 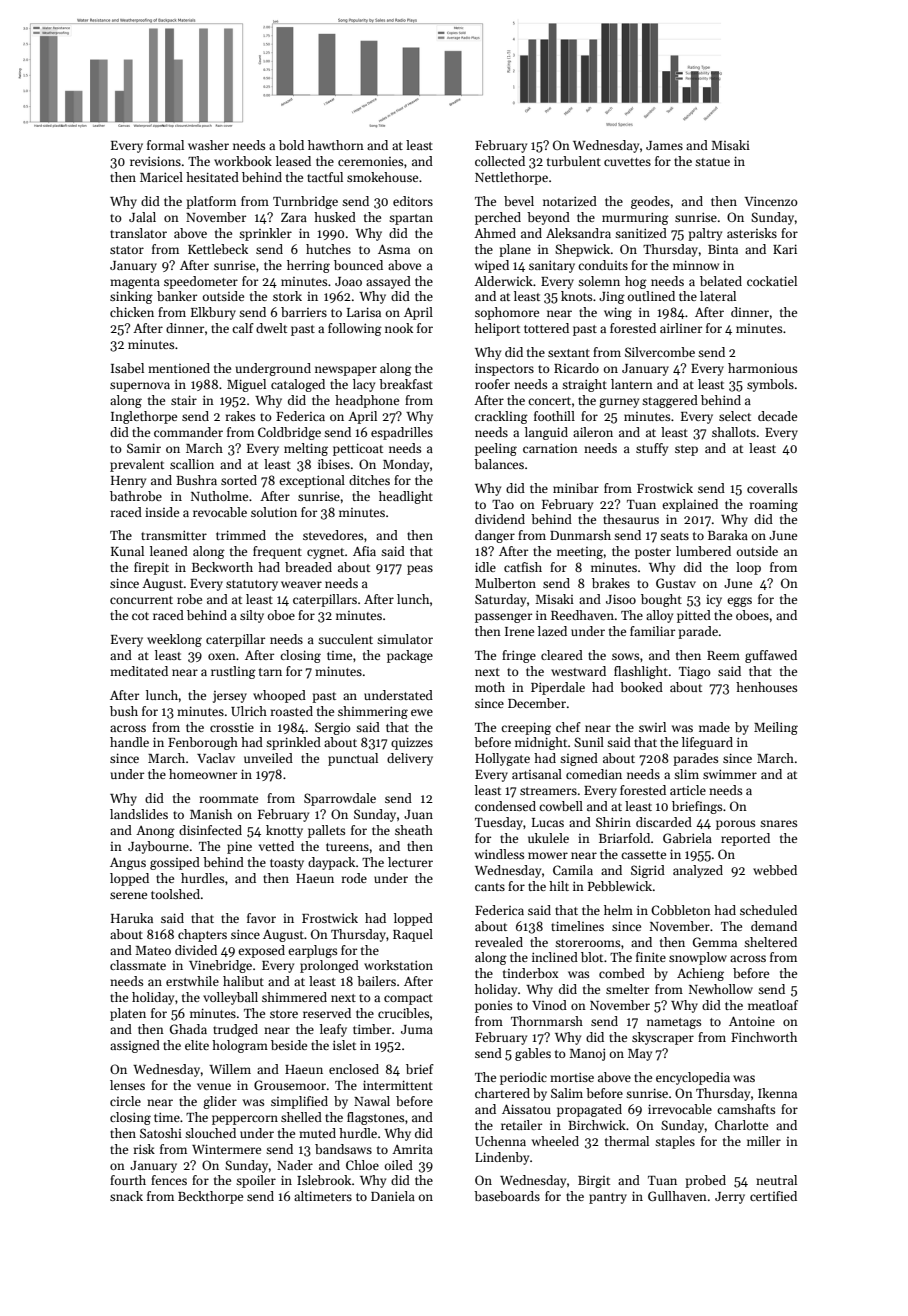 What do you see at coordinates (664, 145) in the image?
I see `James` at bounding box center [664, 145].
